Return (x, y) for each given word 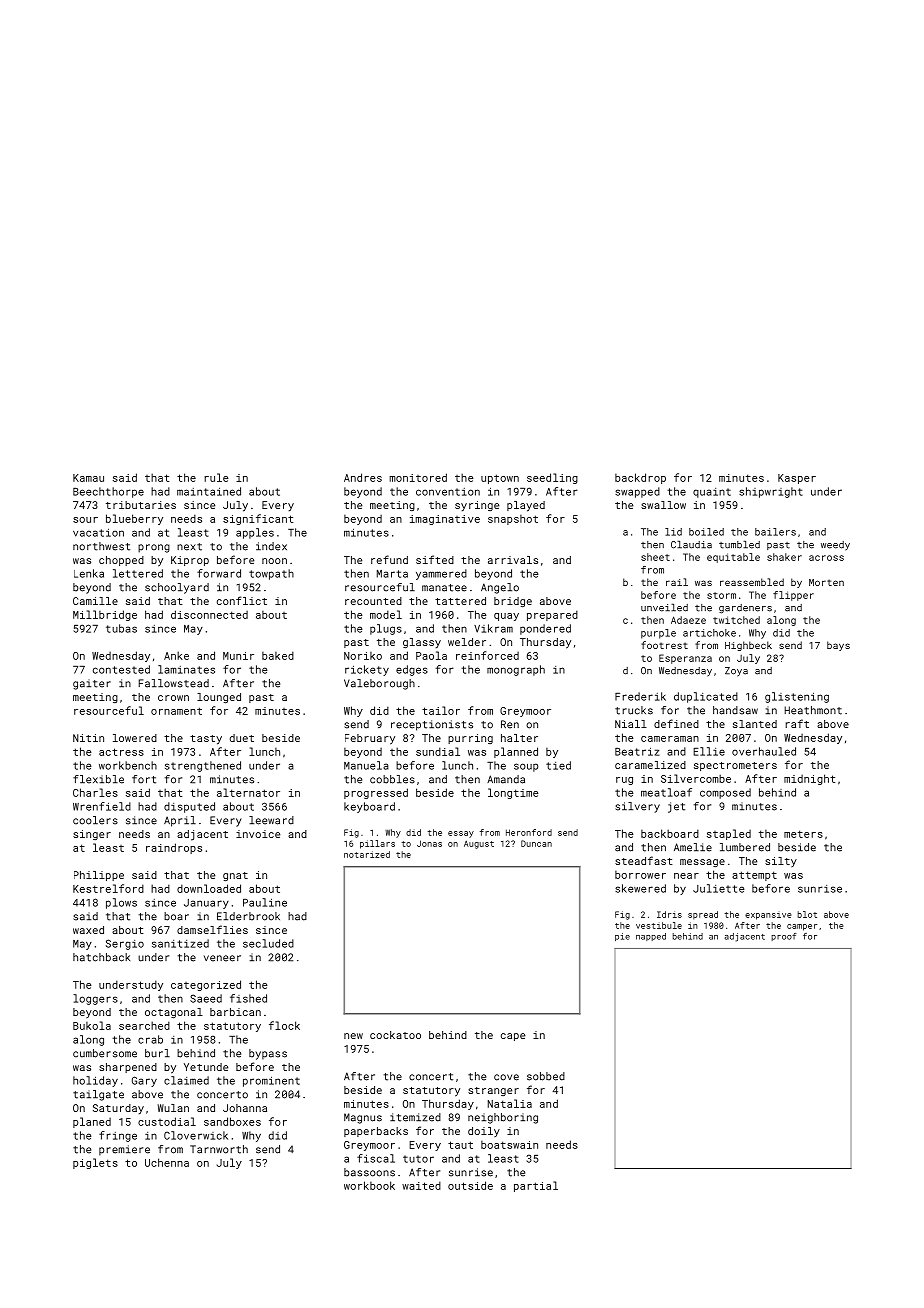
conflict (242, 600)
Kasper (797, 479)
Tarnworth (219, 1149)
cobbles (392, 779)
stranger (493, 1091)
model (386, 614)
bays (838, 646)
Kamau (88, 478)
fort (144, 779)
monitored (418, 477)
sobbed (546, 1076)
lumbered (745, 847)
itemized (415, 1117)
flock (284, 1025)
